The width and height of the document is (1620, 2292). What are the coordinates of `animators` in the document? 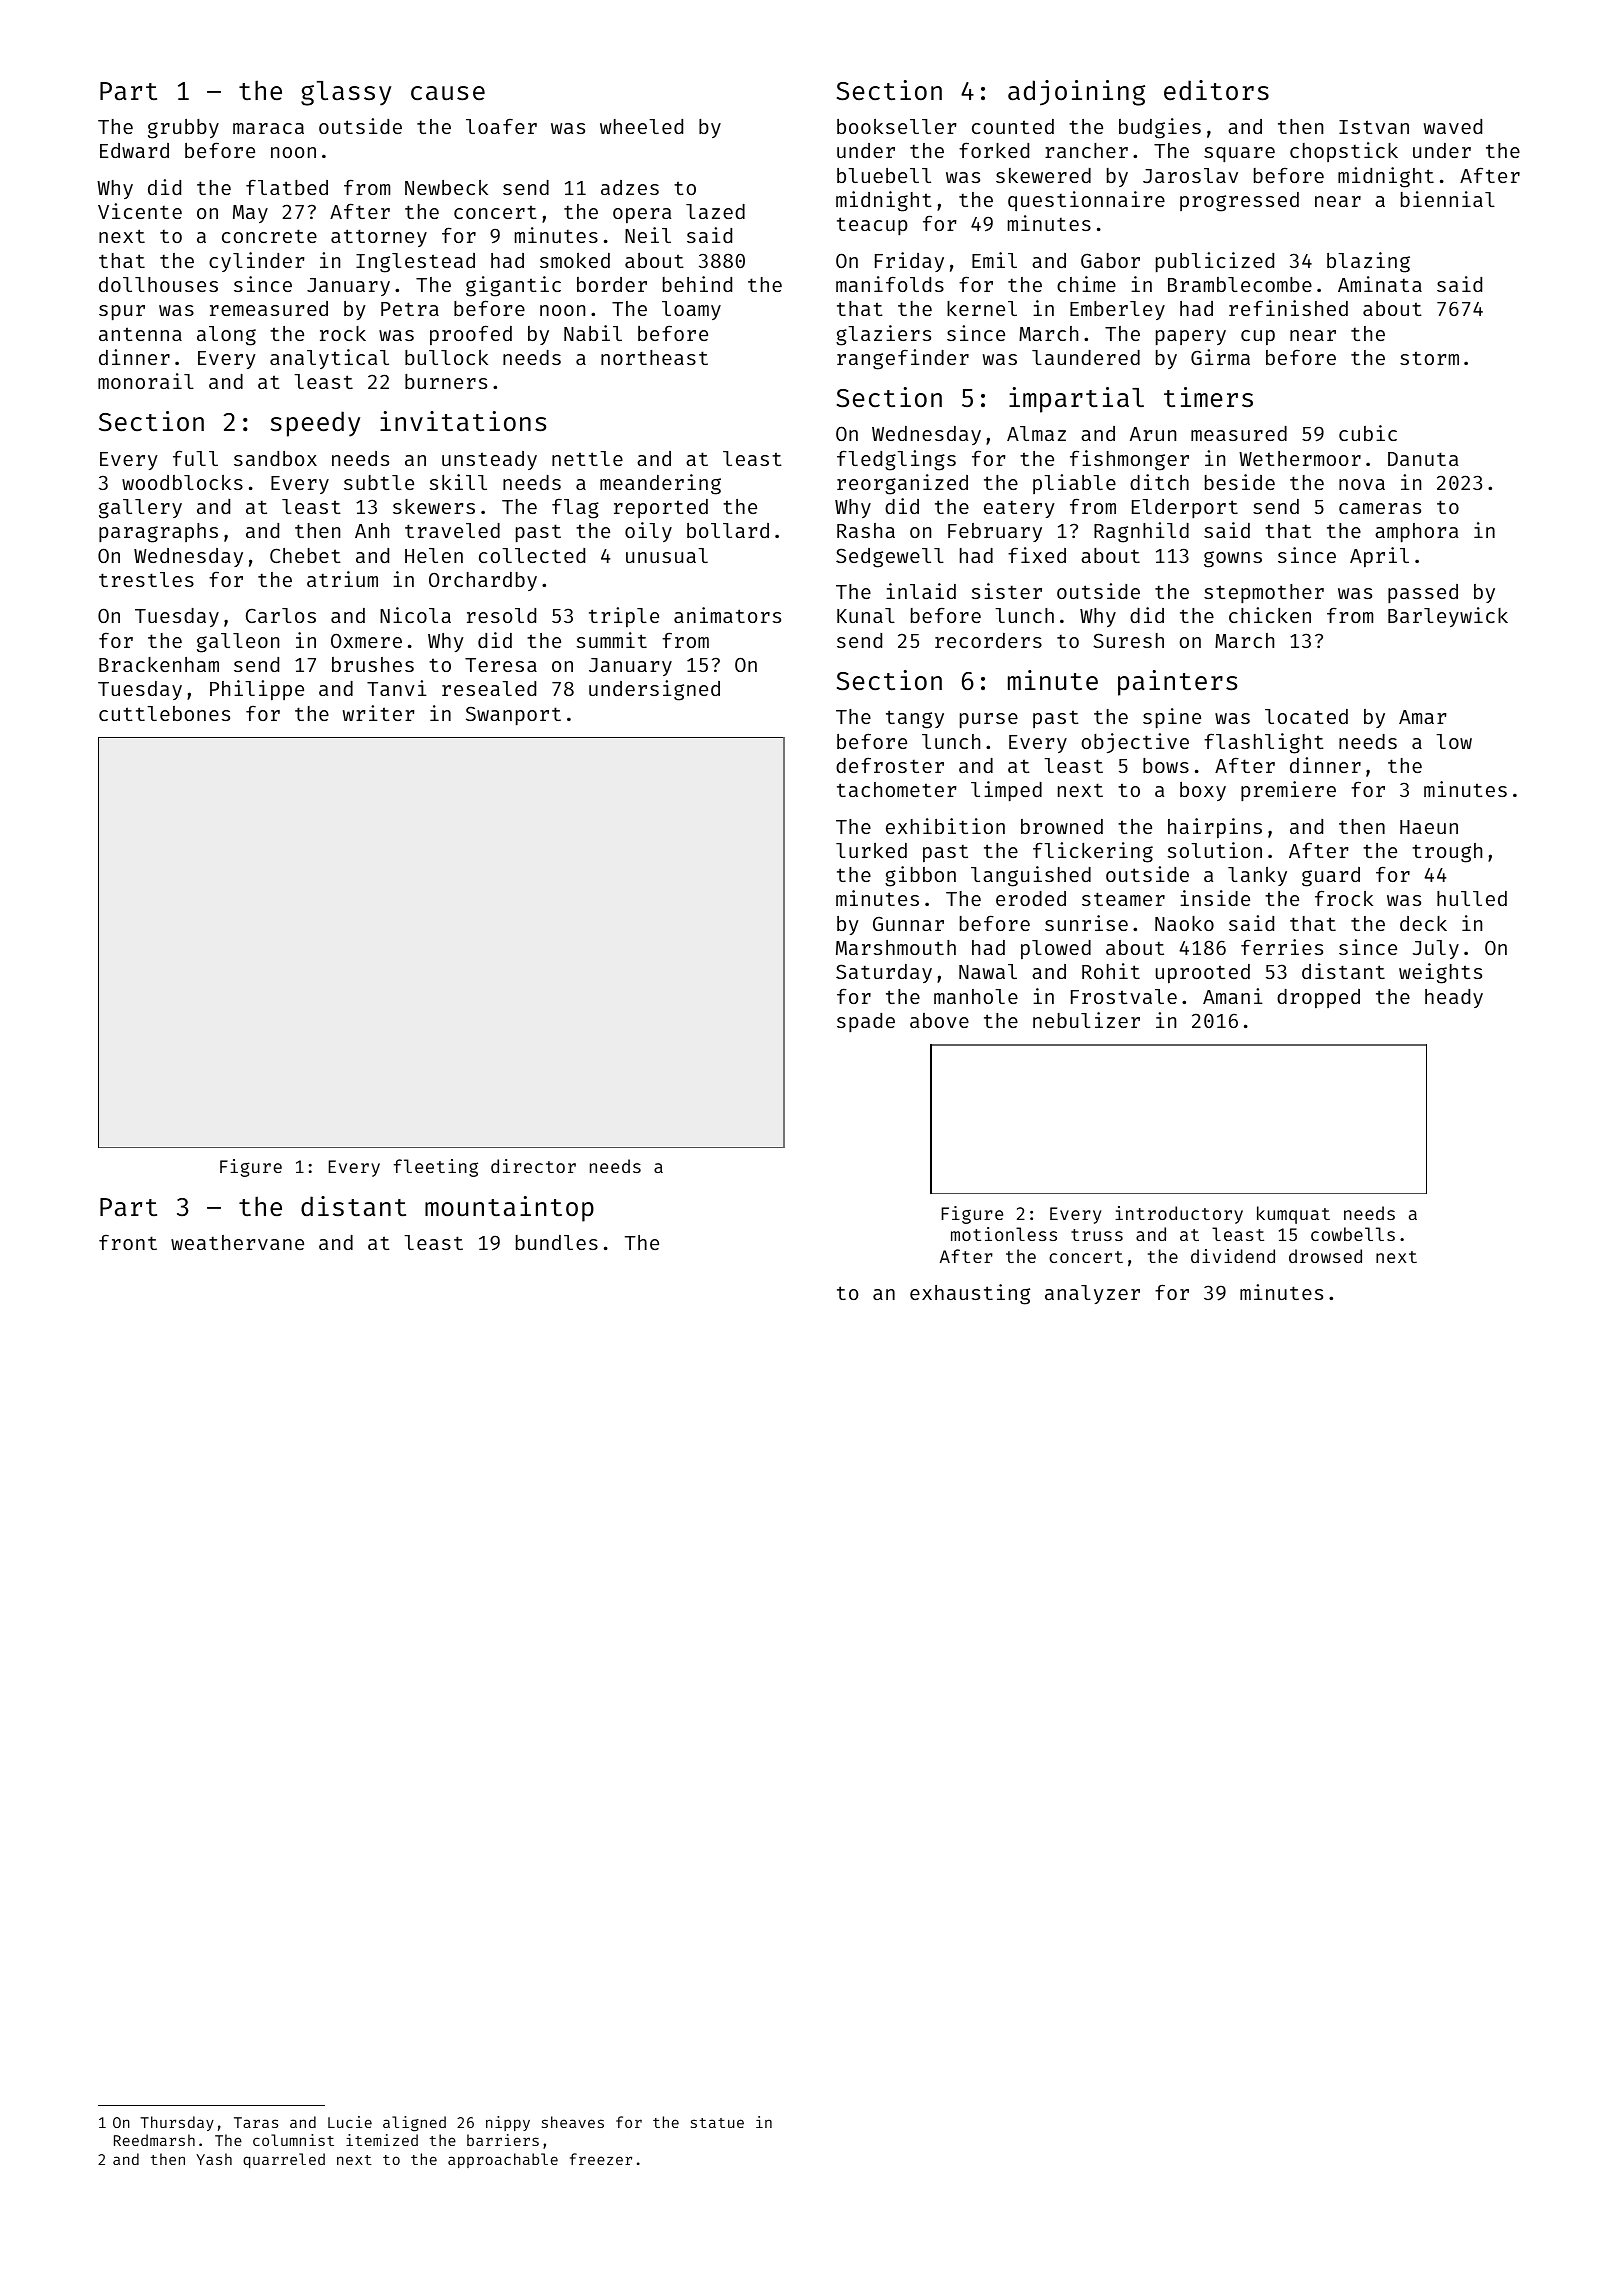 It's located at (727, 615).
